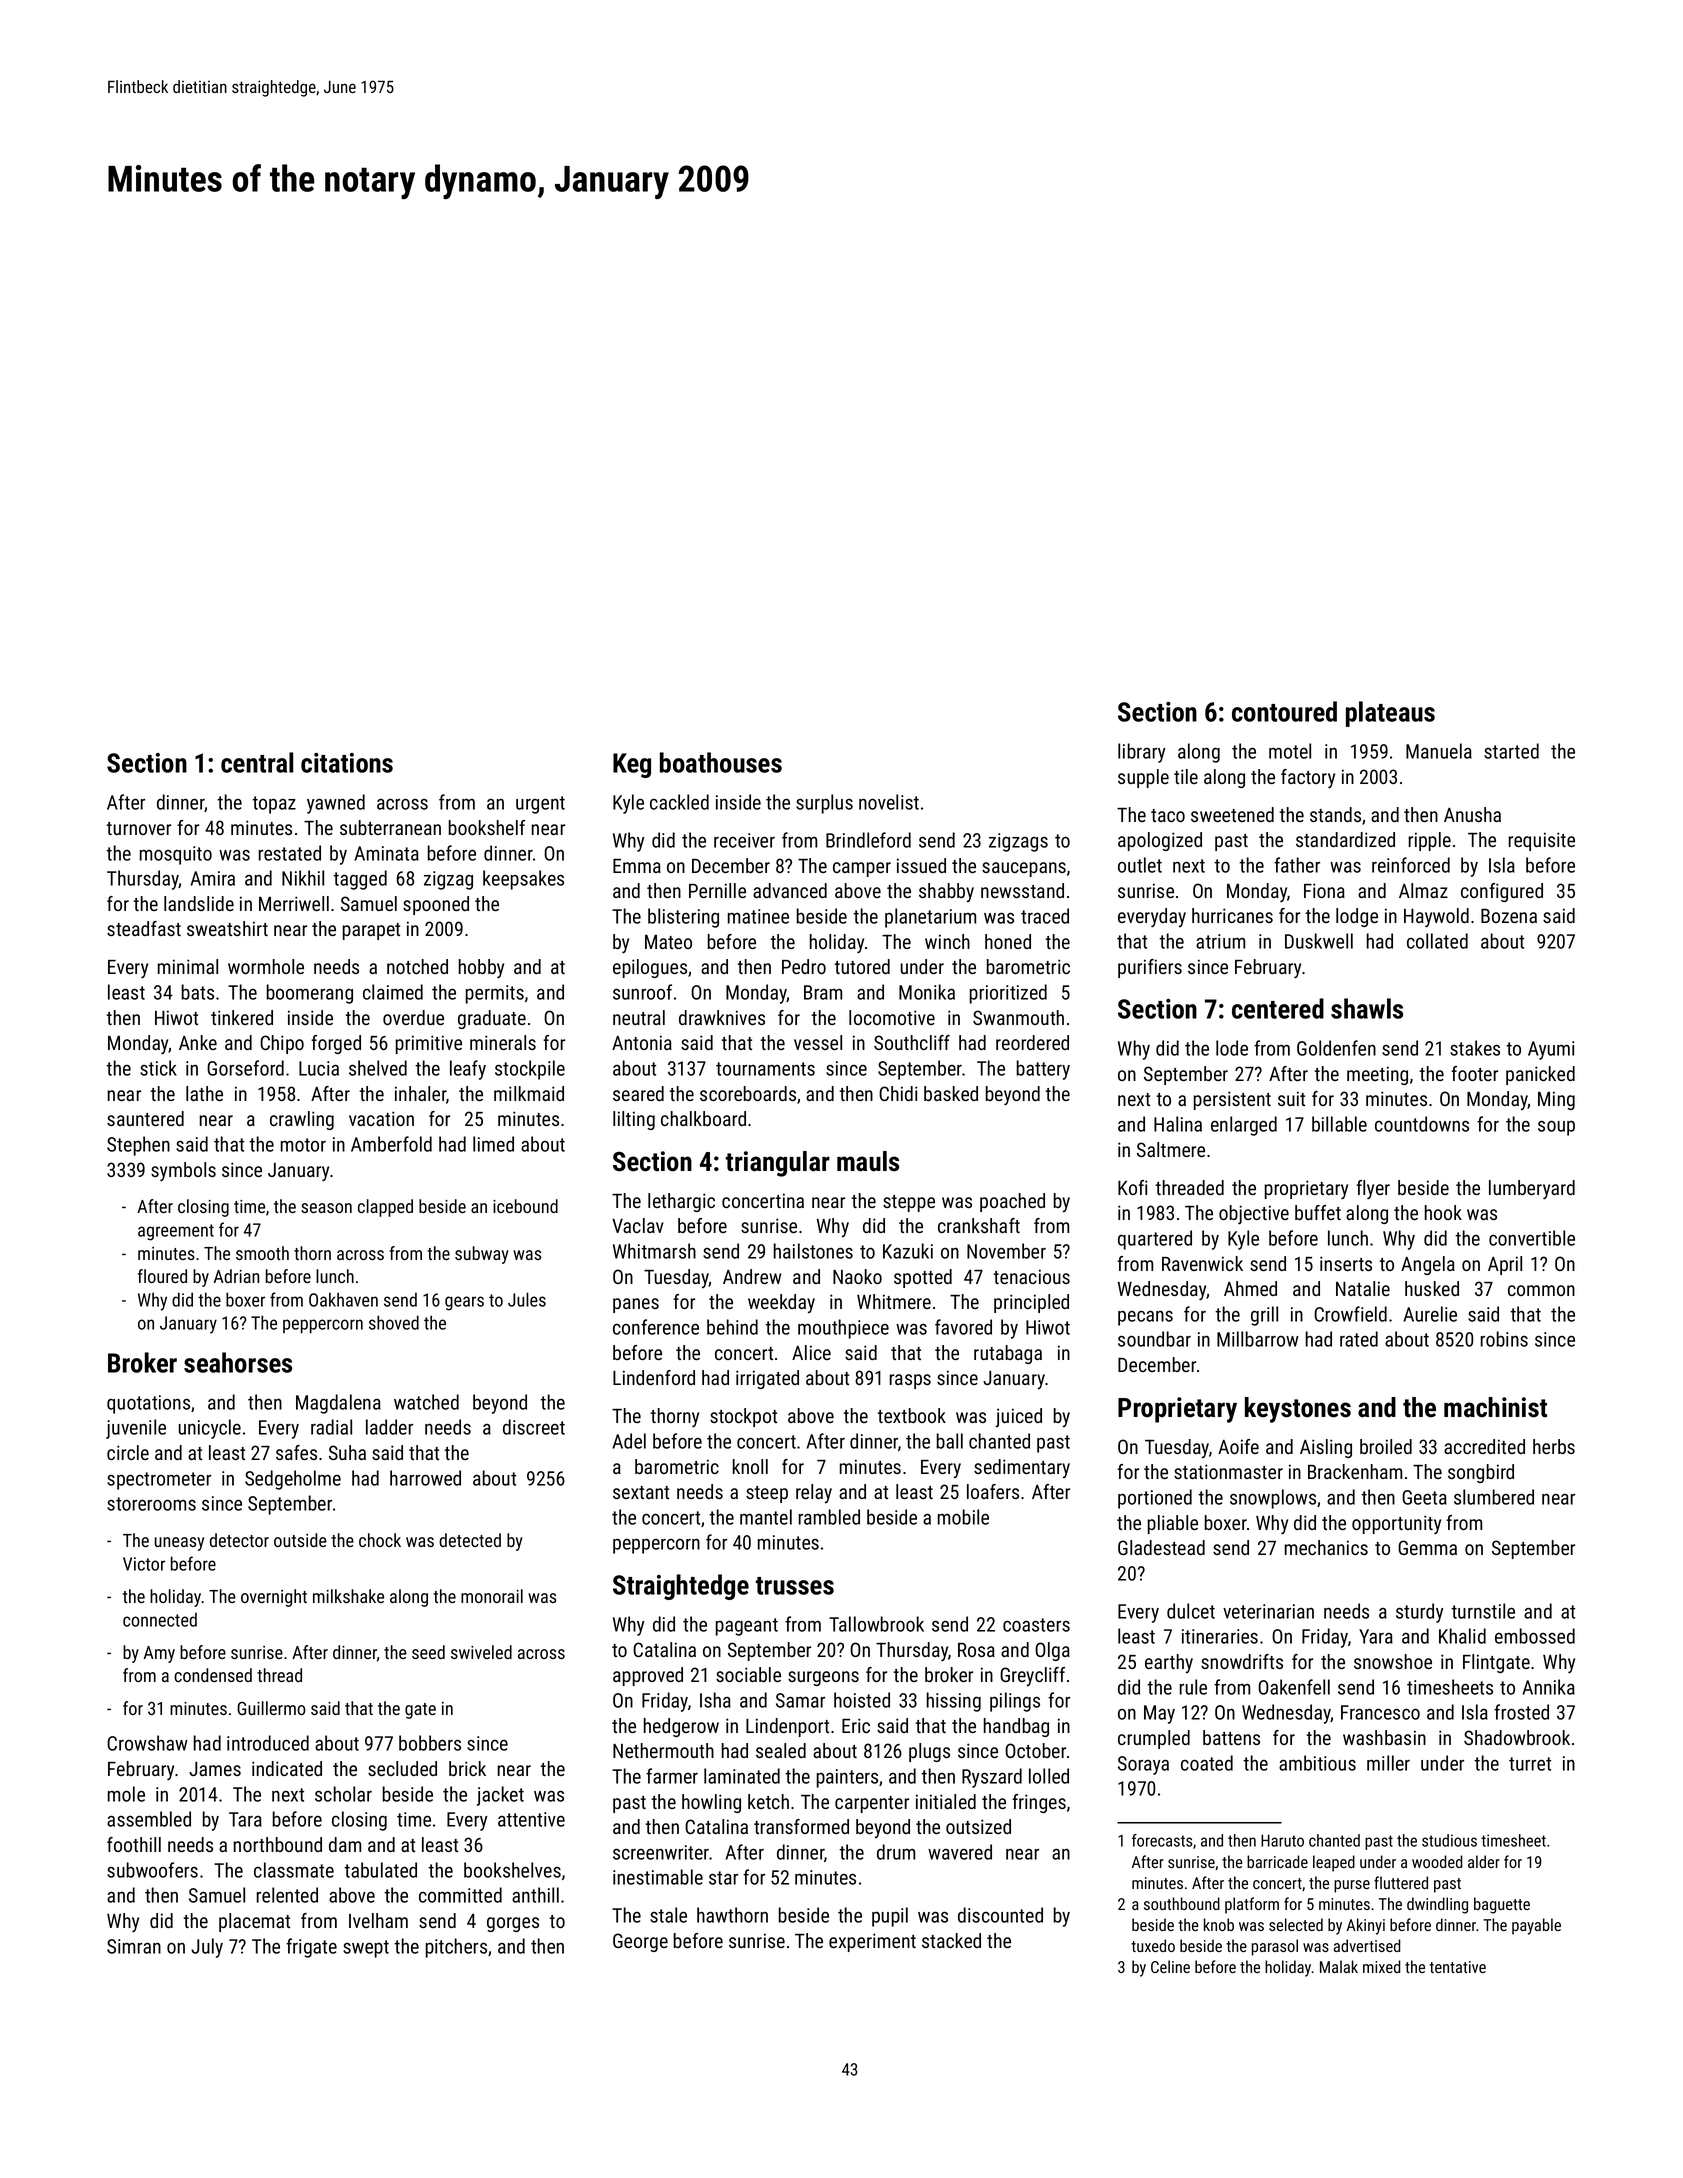 The width and height of the document is (1683, 2178). What do you see at coordinates (1457, 1967) in the document?
I see `tentative` at bounding box center [1457, 1967].
